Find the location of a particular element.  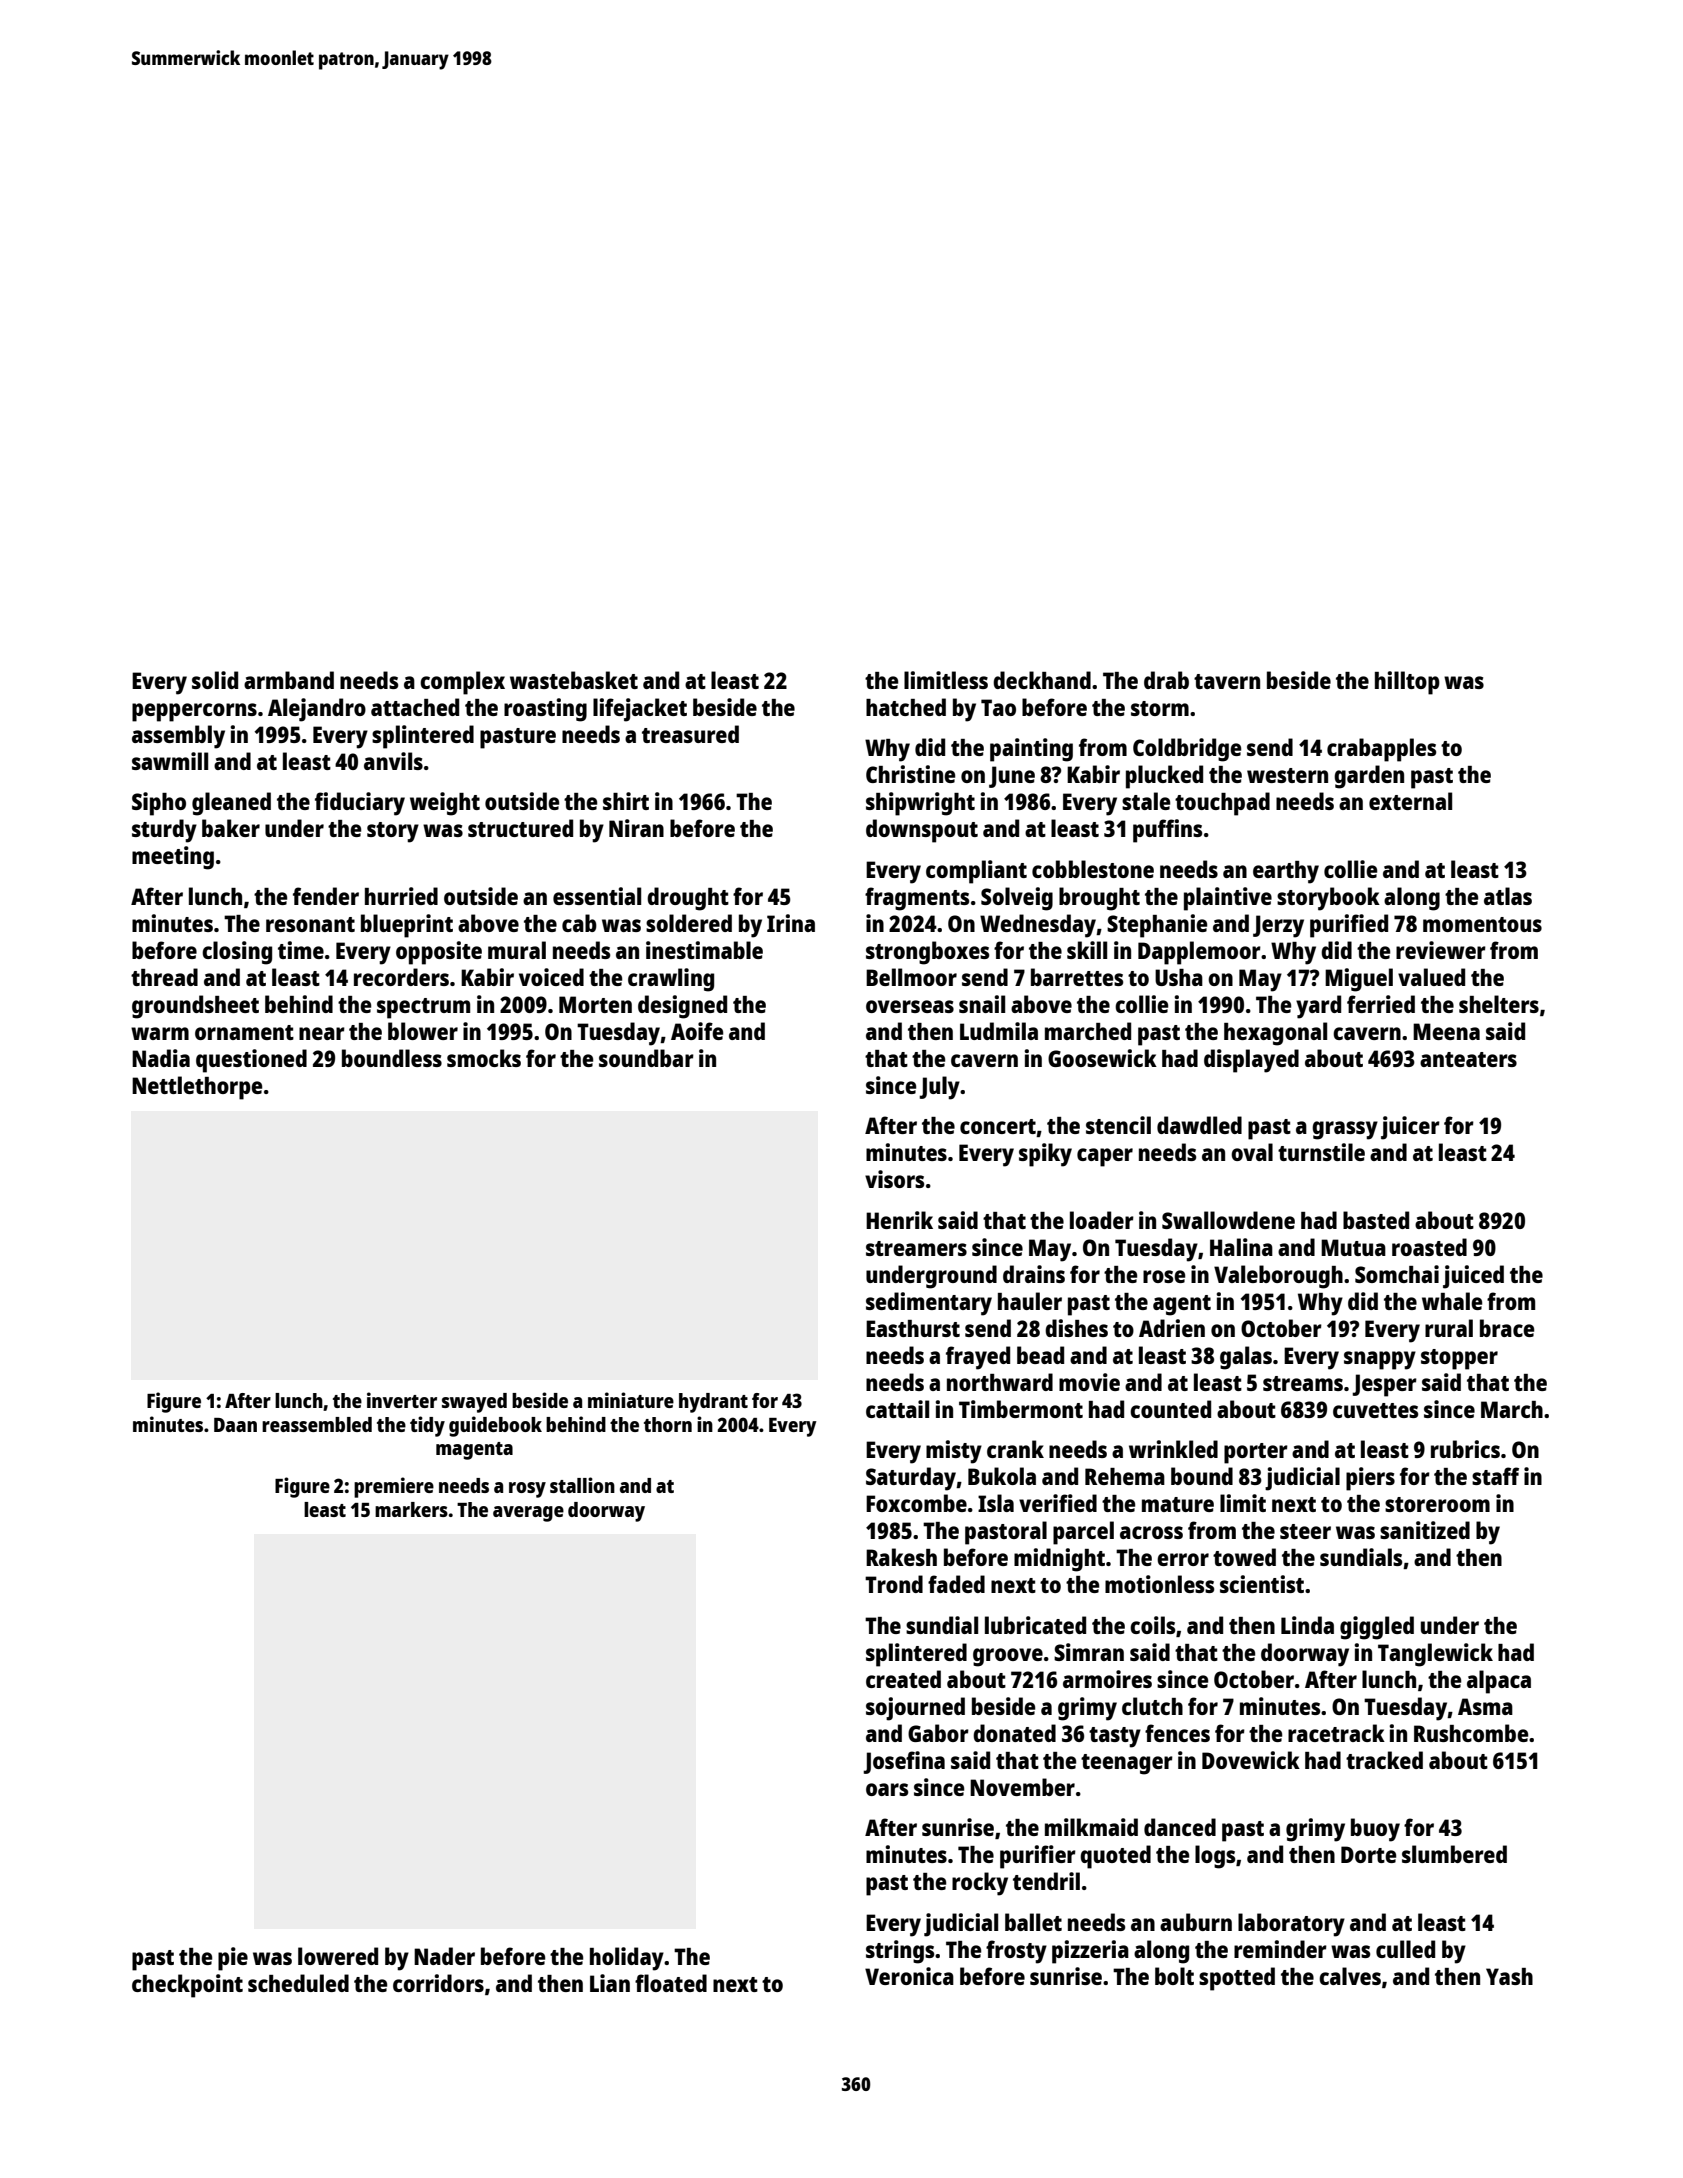

solid is located at coordinates (215, 680).
